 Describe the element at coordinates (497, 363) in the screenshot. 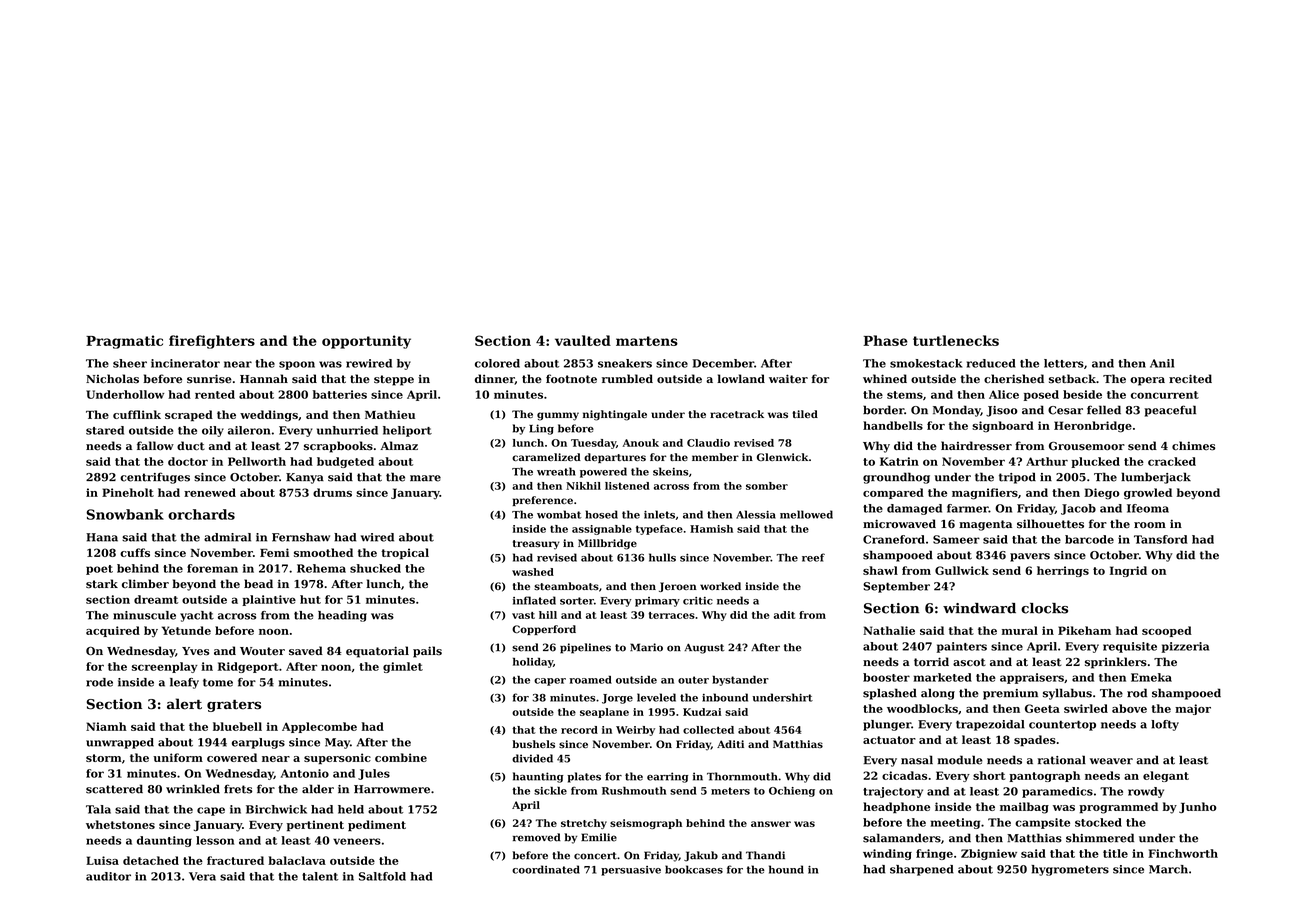

I see `colored` at that location.
